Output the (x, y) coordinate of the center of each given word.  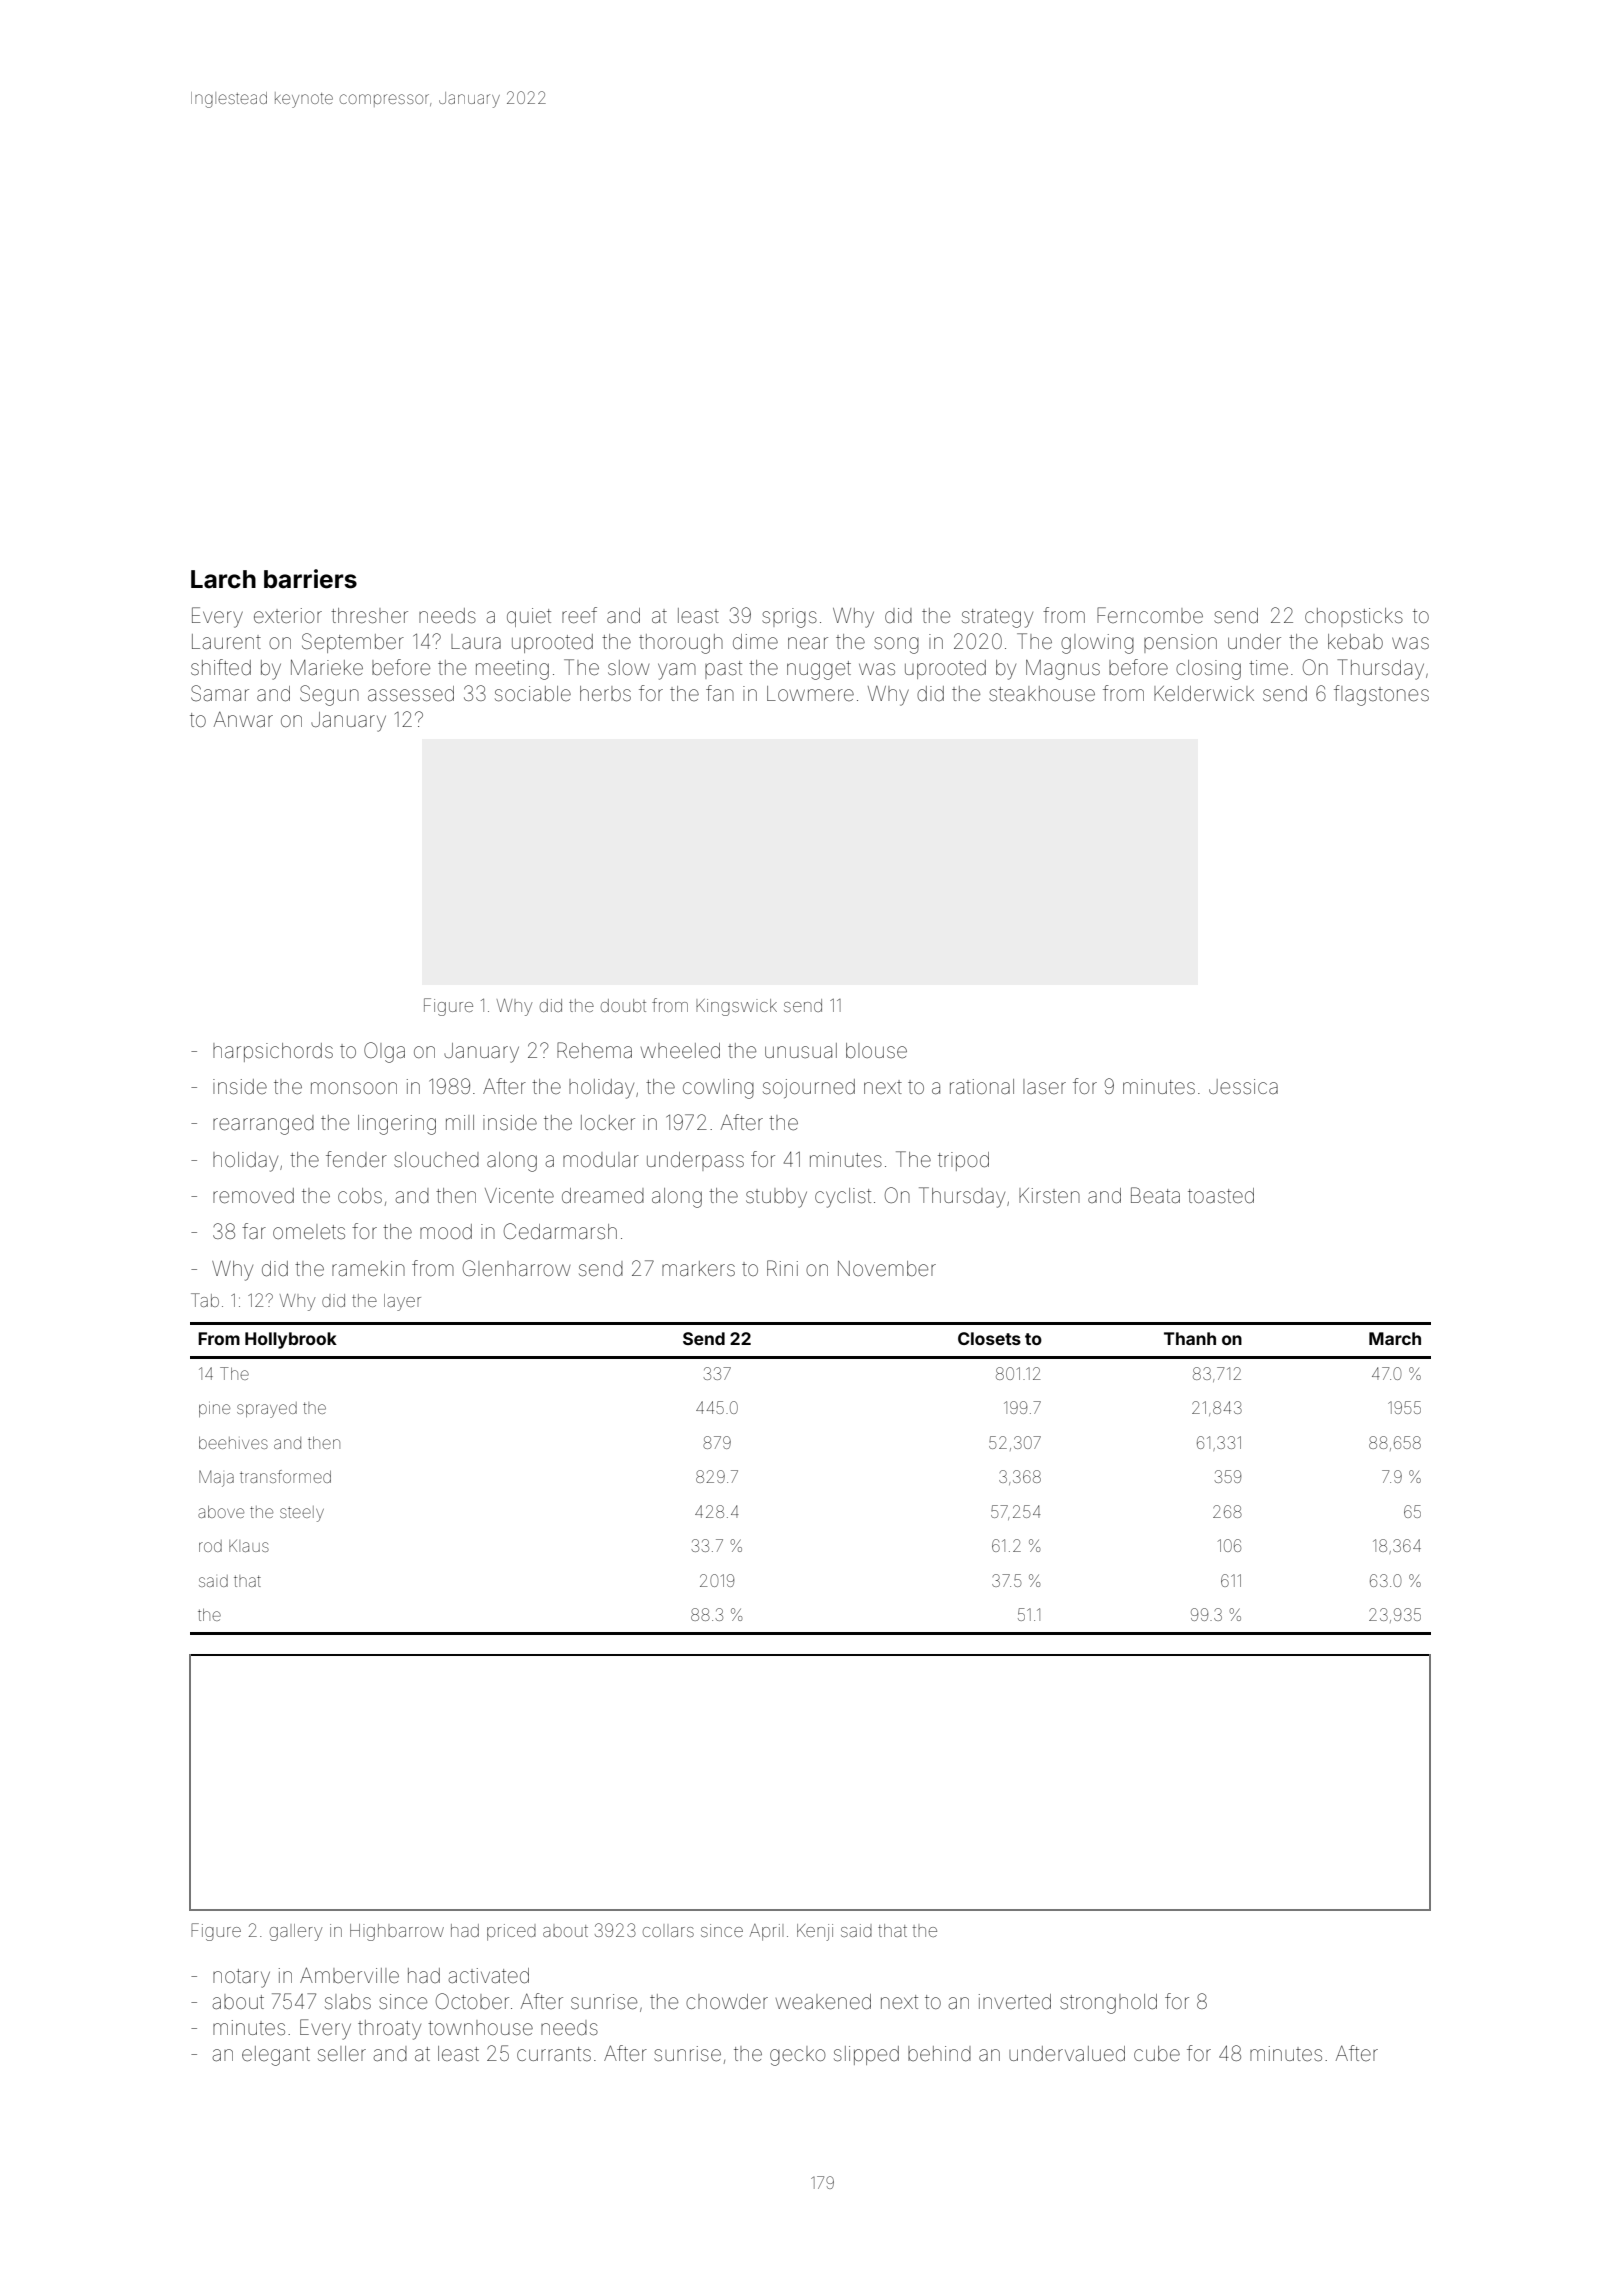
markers (698, 1268)
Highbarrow (397, 1932)
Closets (989, 1338)
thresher (369, 616)
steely (302, 1514)
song (896, 645)
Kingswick (736, 1007)
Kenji (815, 1932)
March (1395, 1338)
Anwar (243, 719)
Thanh (1190, 1338)
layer (402, 1302)
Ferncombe (1150, 615)
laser (1044, 1086)
